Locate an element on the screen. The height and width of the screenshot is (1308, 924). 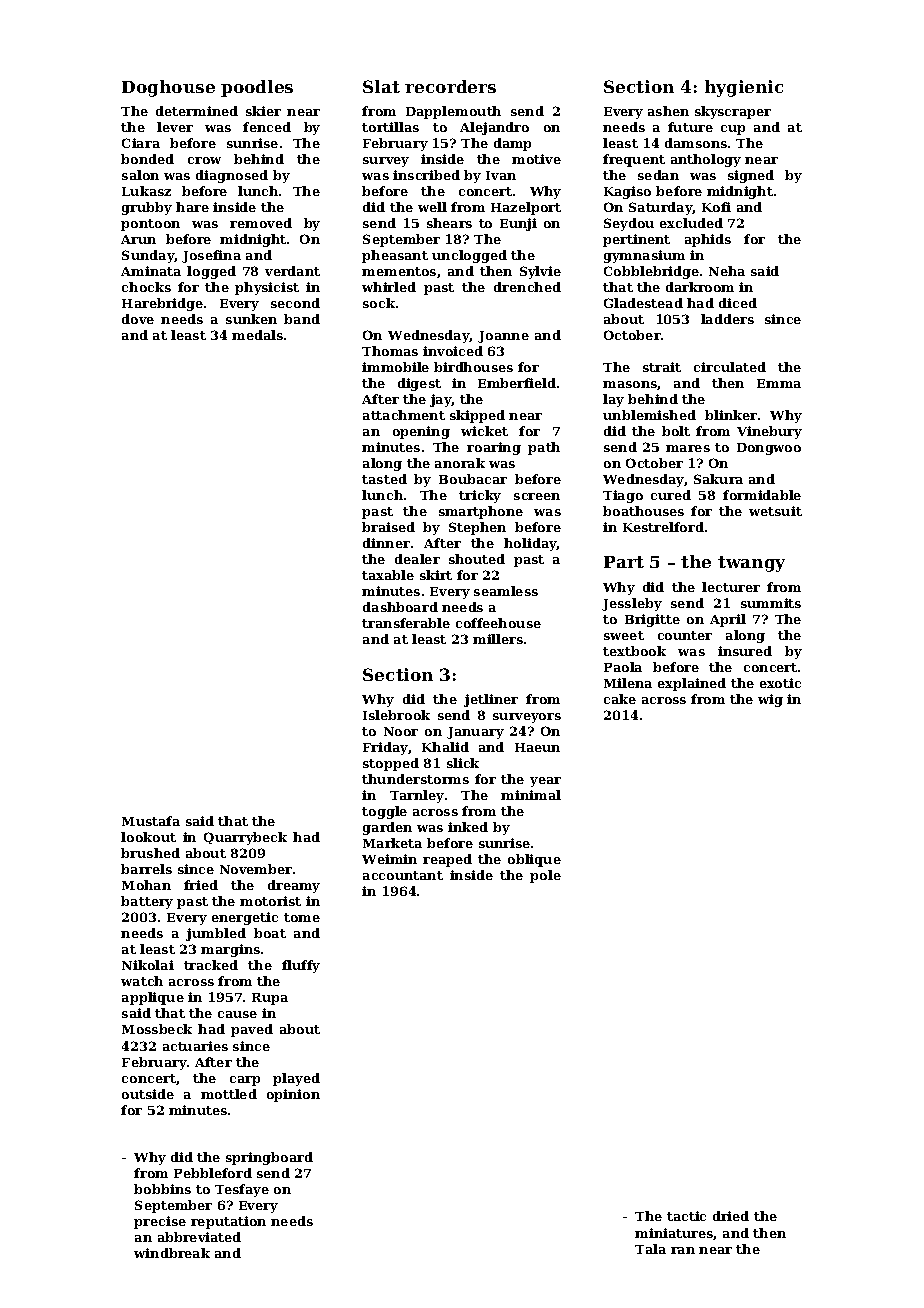
determined is located at coordinates (197, 111).
